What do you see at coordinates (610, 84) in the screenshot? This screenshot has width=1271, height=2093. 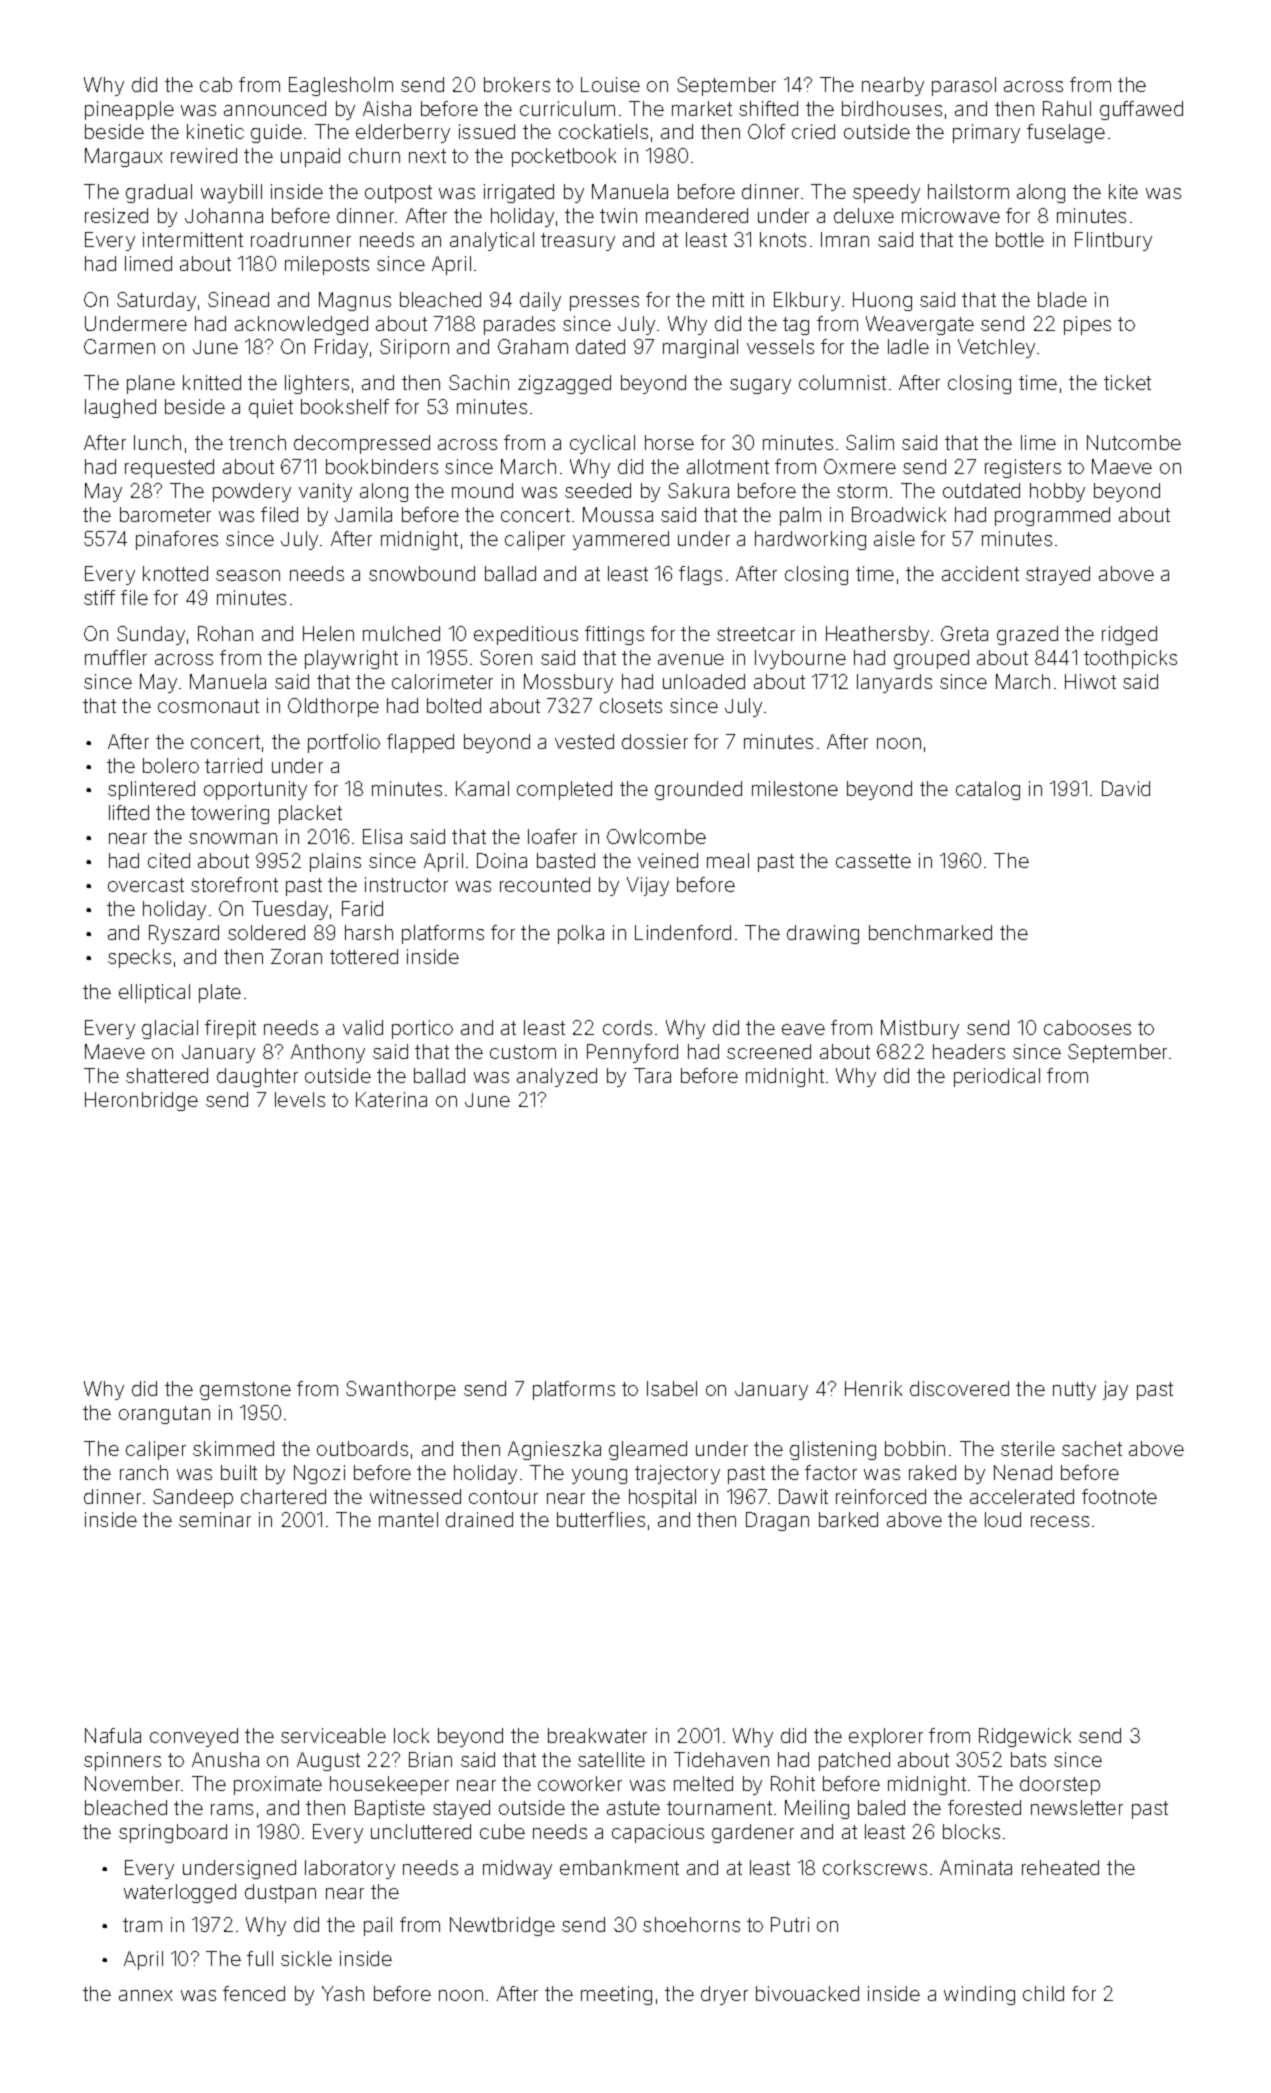 I see `Louise` at bounding box center [610, 84].
